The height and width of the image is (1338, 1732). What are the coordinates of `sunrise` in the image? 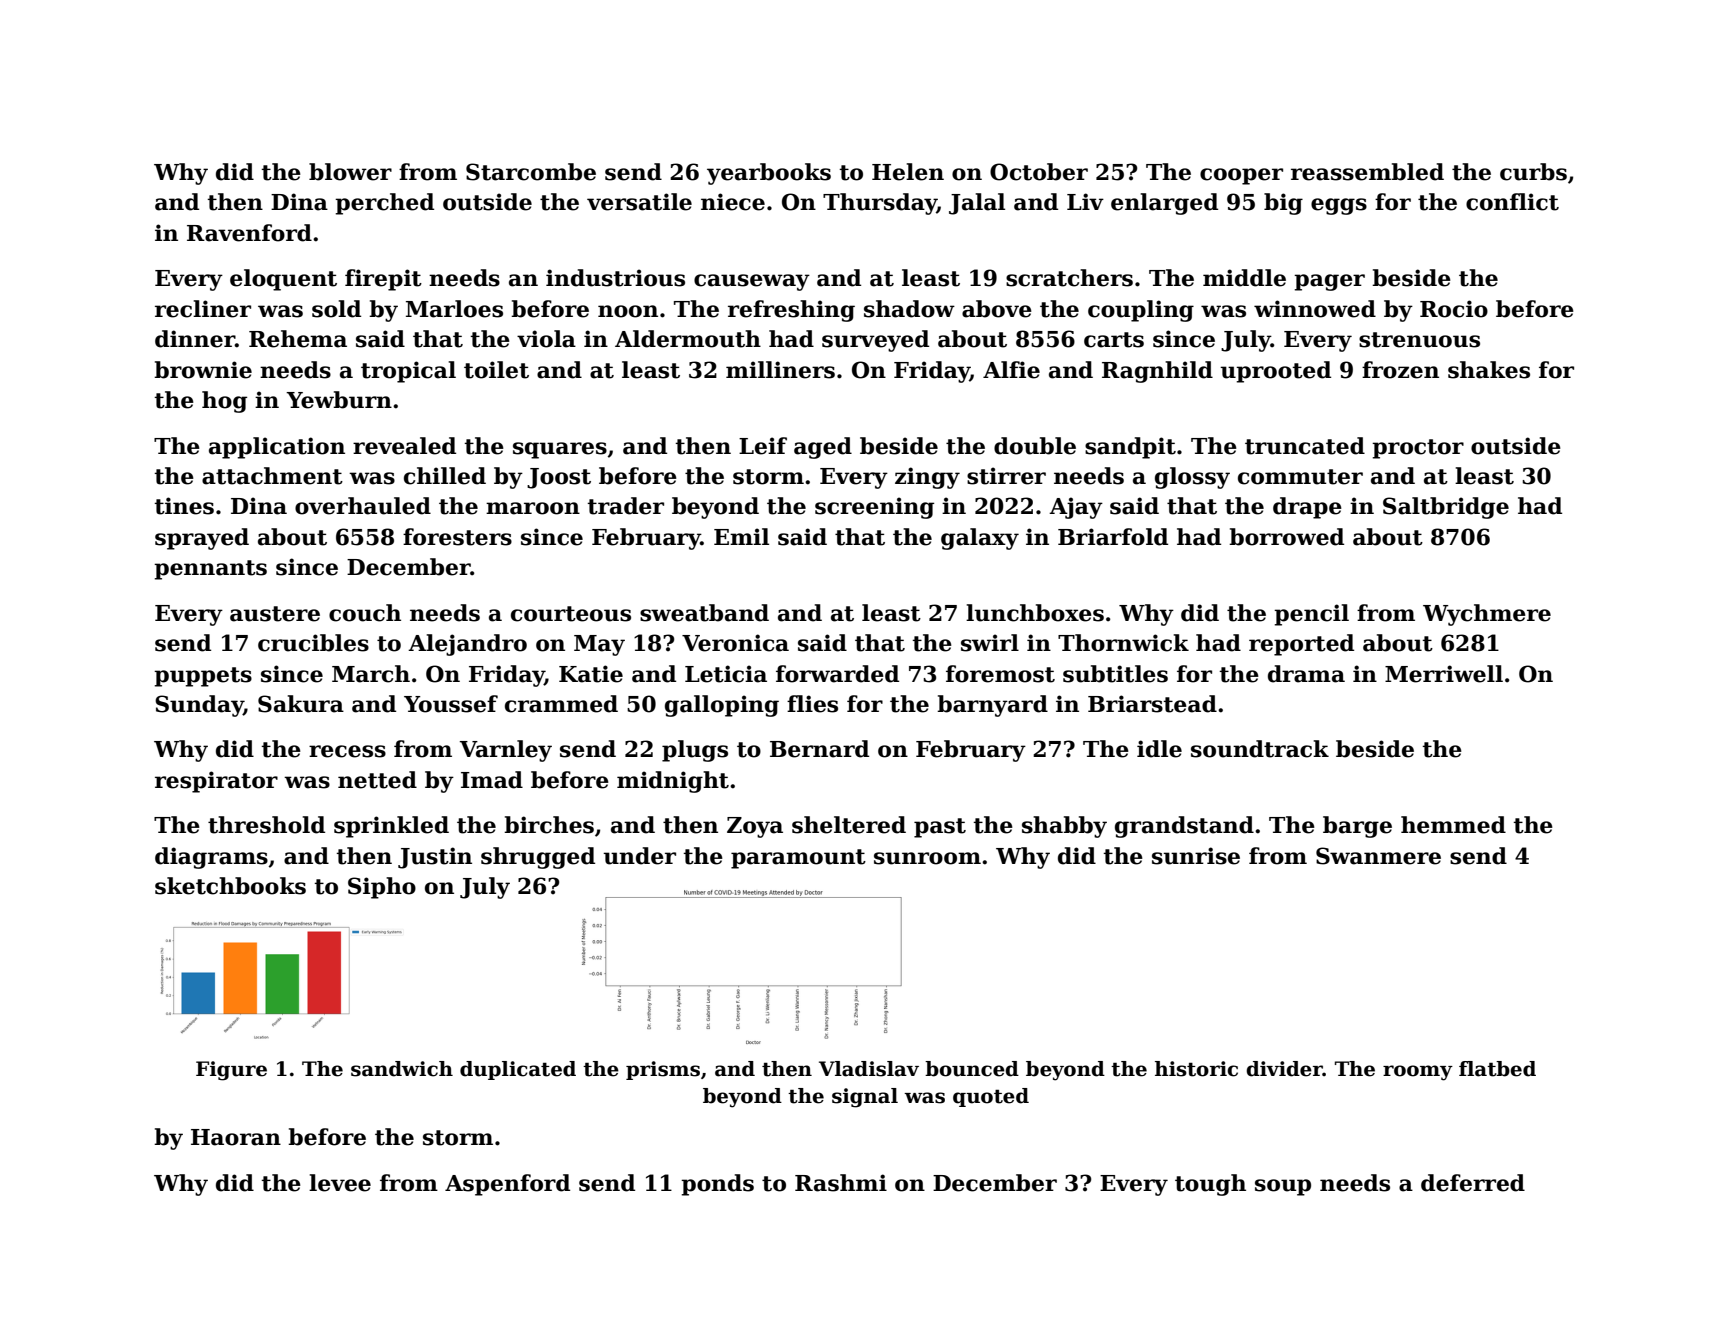 It's located at (1196, 856).
